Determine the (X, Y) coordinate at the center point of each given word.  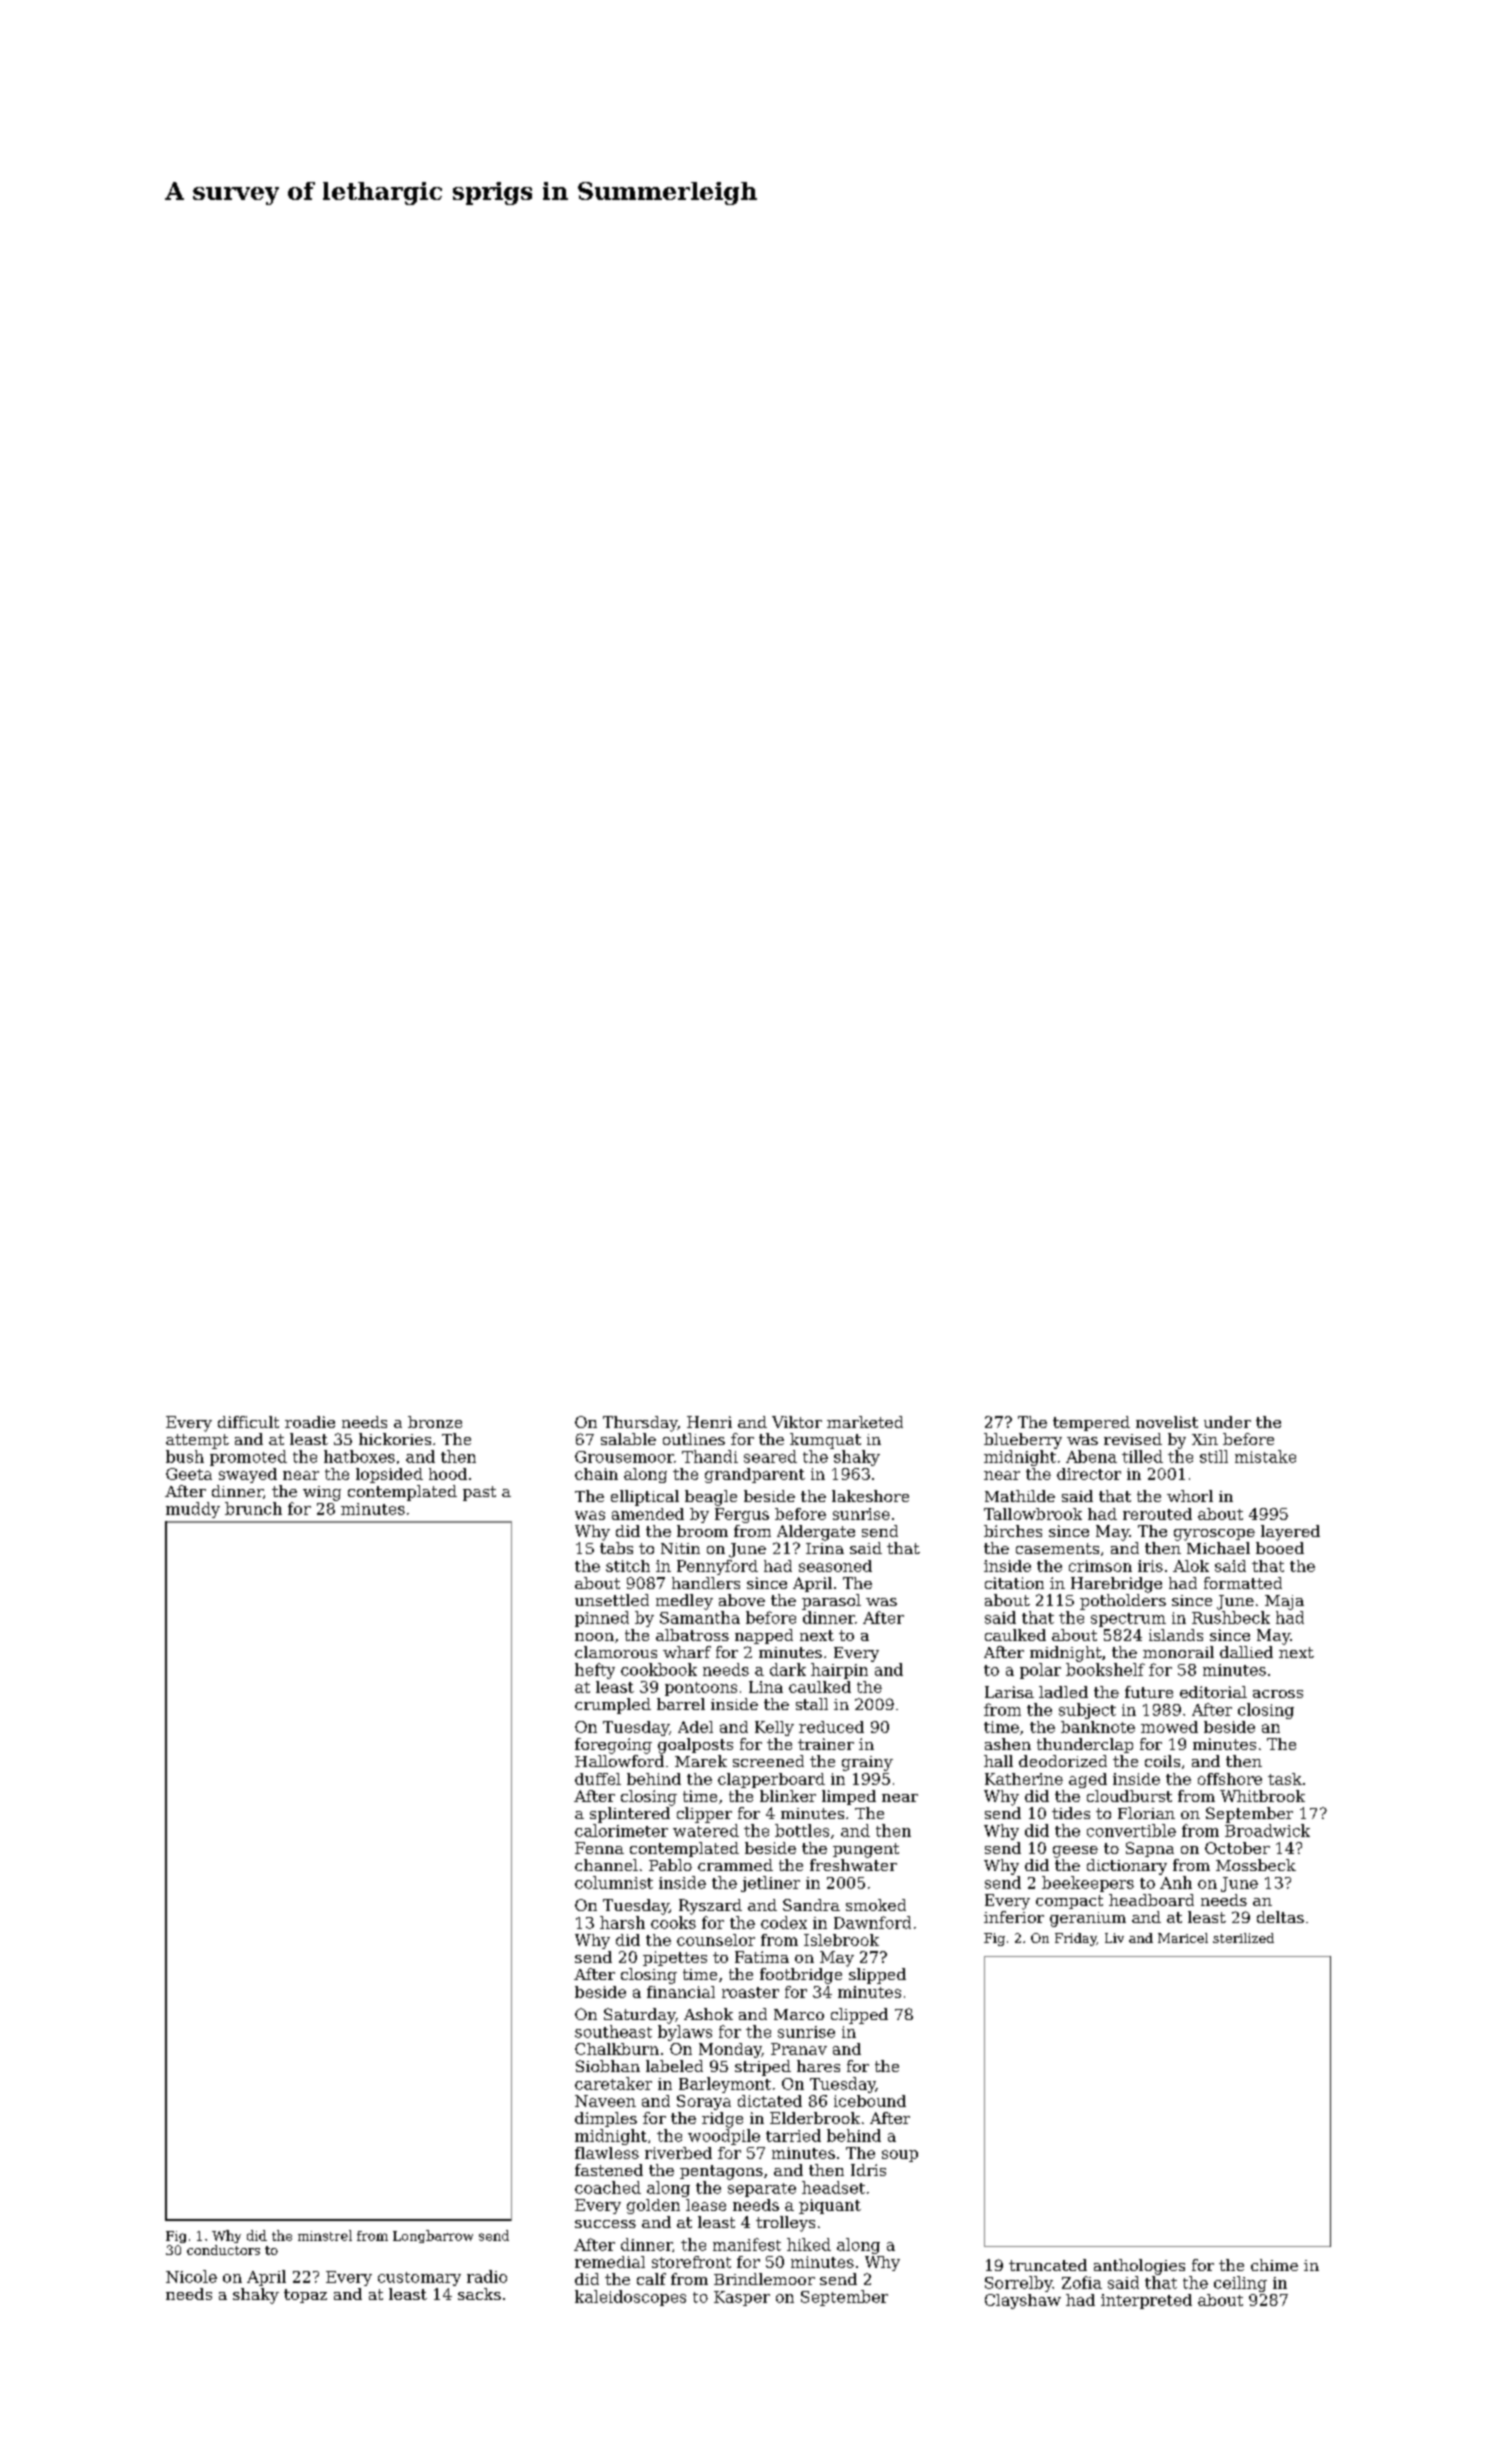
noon (594, 1637)
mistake (1265, 1456)
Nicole (191, 2276)
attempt (197, 1441)
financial (681, 1992)
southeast (613, 2031)
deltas (1280, 1917)
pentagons (721, 2172)
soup (900, 2156)
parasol (831, 1602)
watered (706, 1830)
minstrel (325, 2235)
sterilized (1243, 1938)
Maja (1284, 1602)
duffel (598, 1779)
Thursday (640, 1424)
